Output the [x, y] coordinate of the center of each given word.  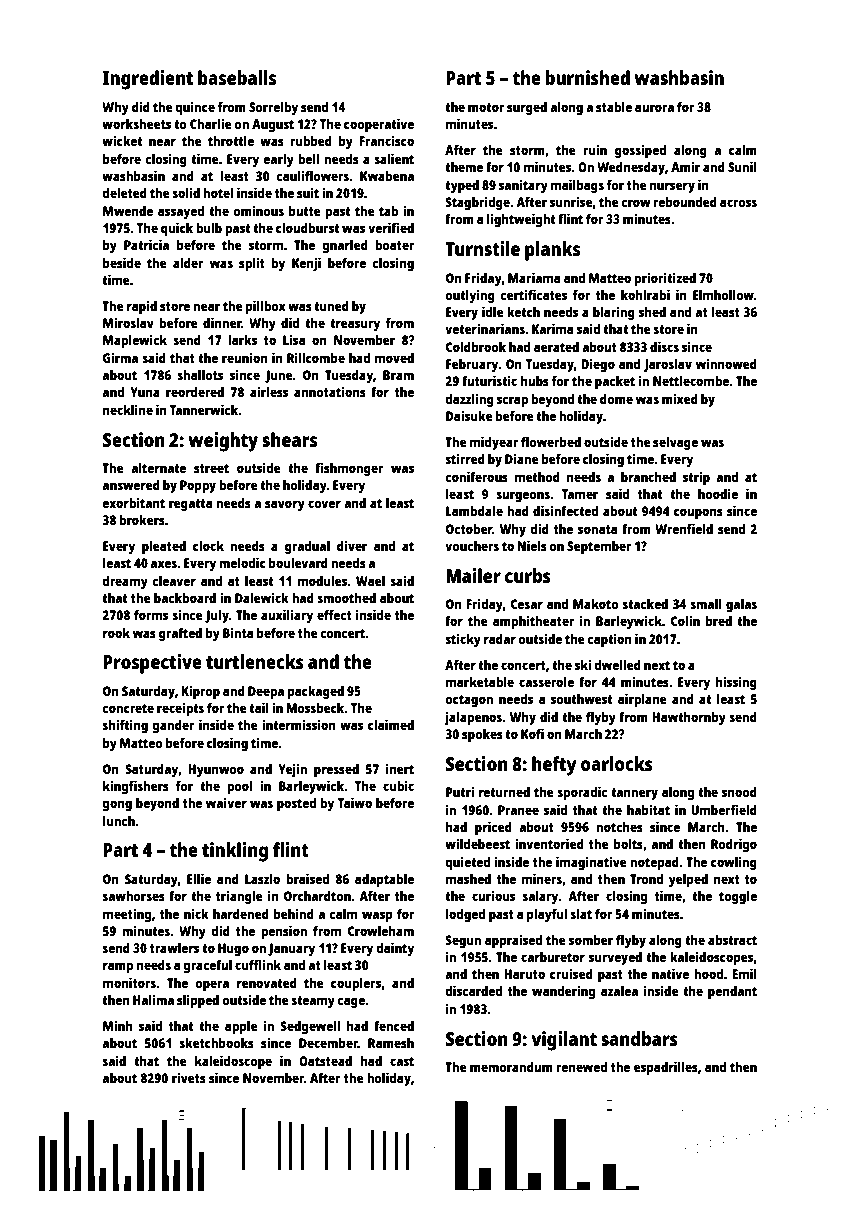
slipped [198, 1001]
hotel [218, 193]
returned [504, 792]
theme [464, 167]
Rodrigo [734, 845]
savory [285, 505]
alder [188, 263]
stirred [465, 458]
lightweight [521, 220]
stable [614, 107]
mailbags [577, 186]
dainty [395, 949]
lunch [119, 821]
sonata [597, 529]
